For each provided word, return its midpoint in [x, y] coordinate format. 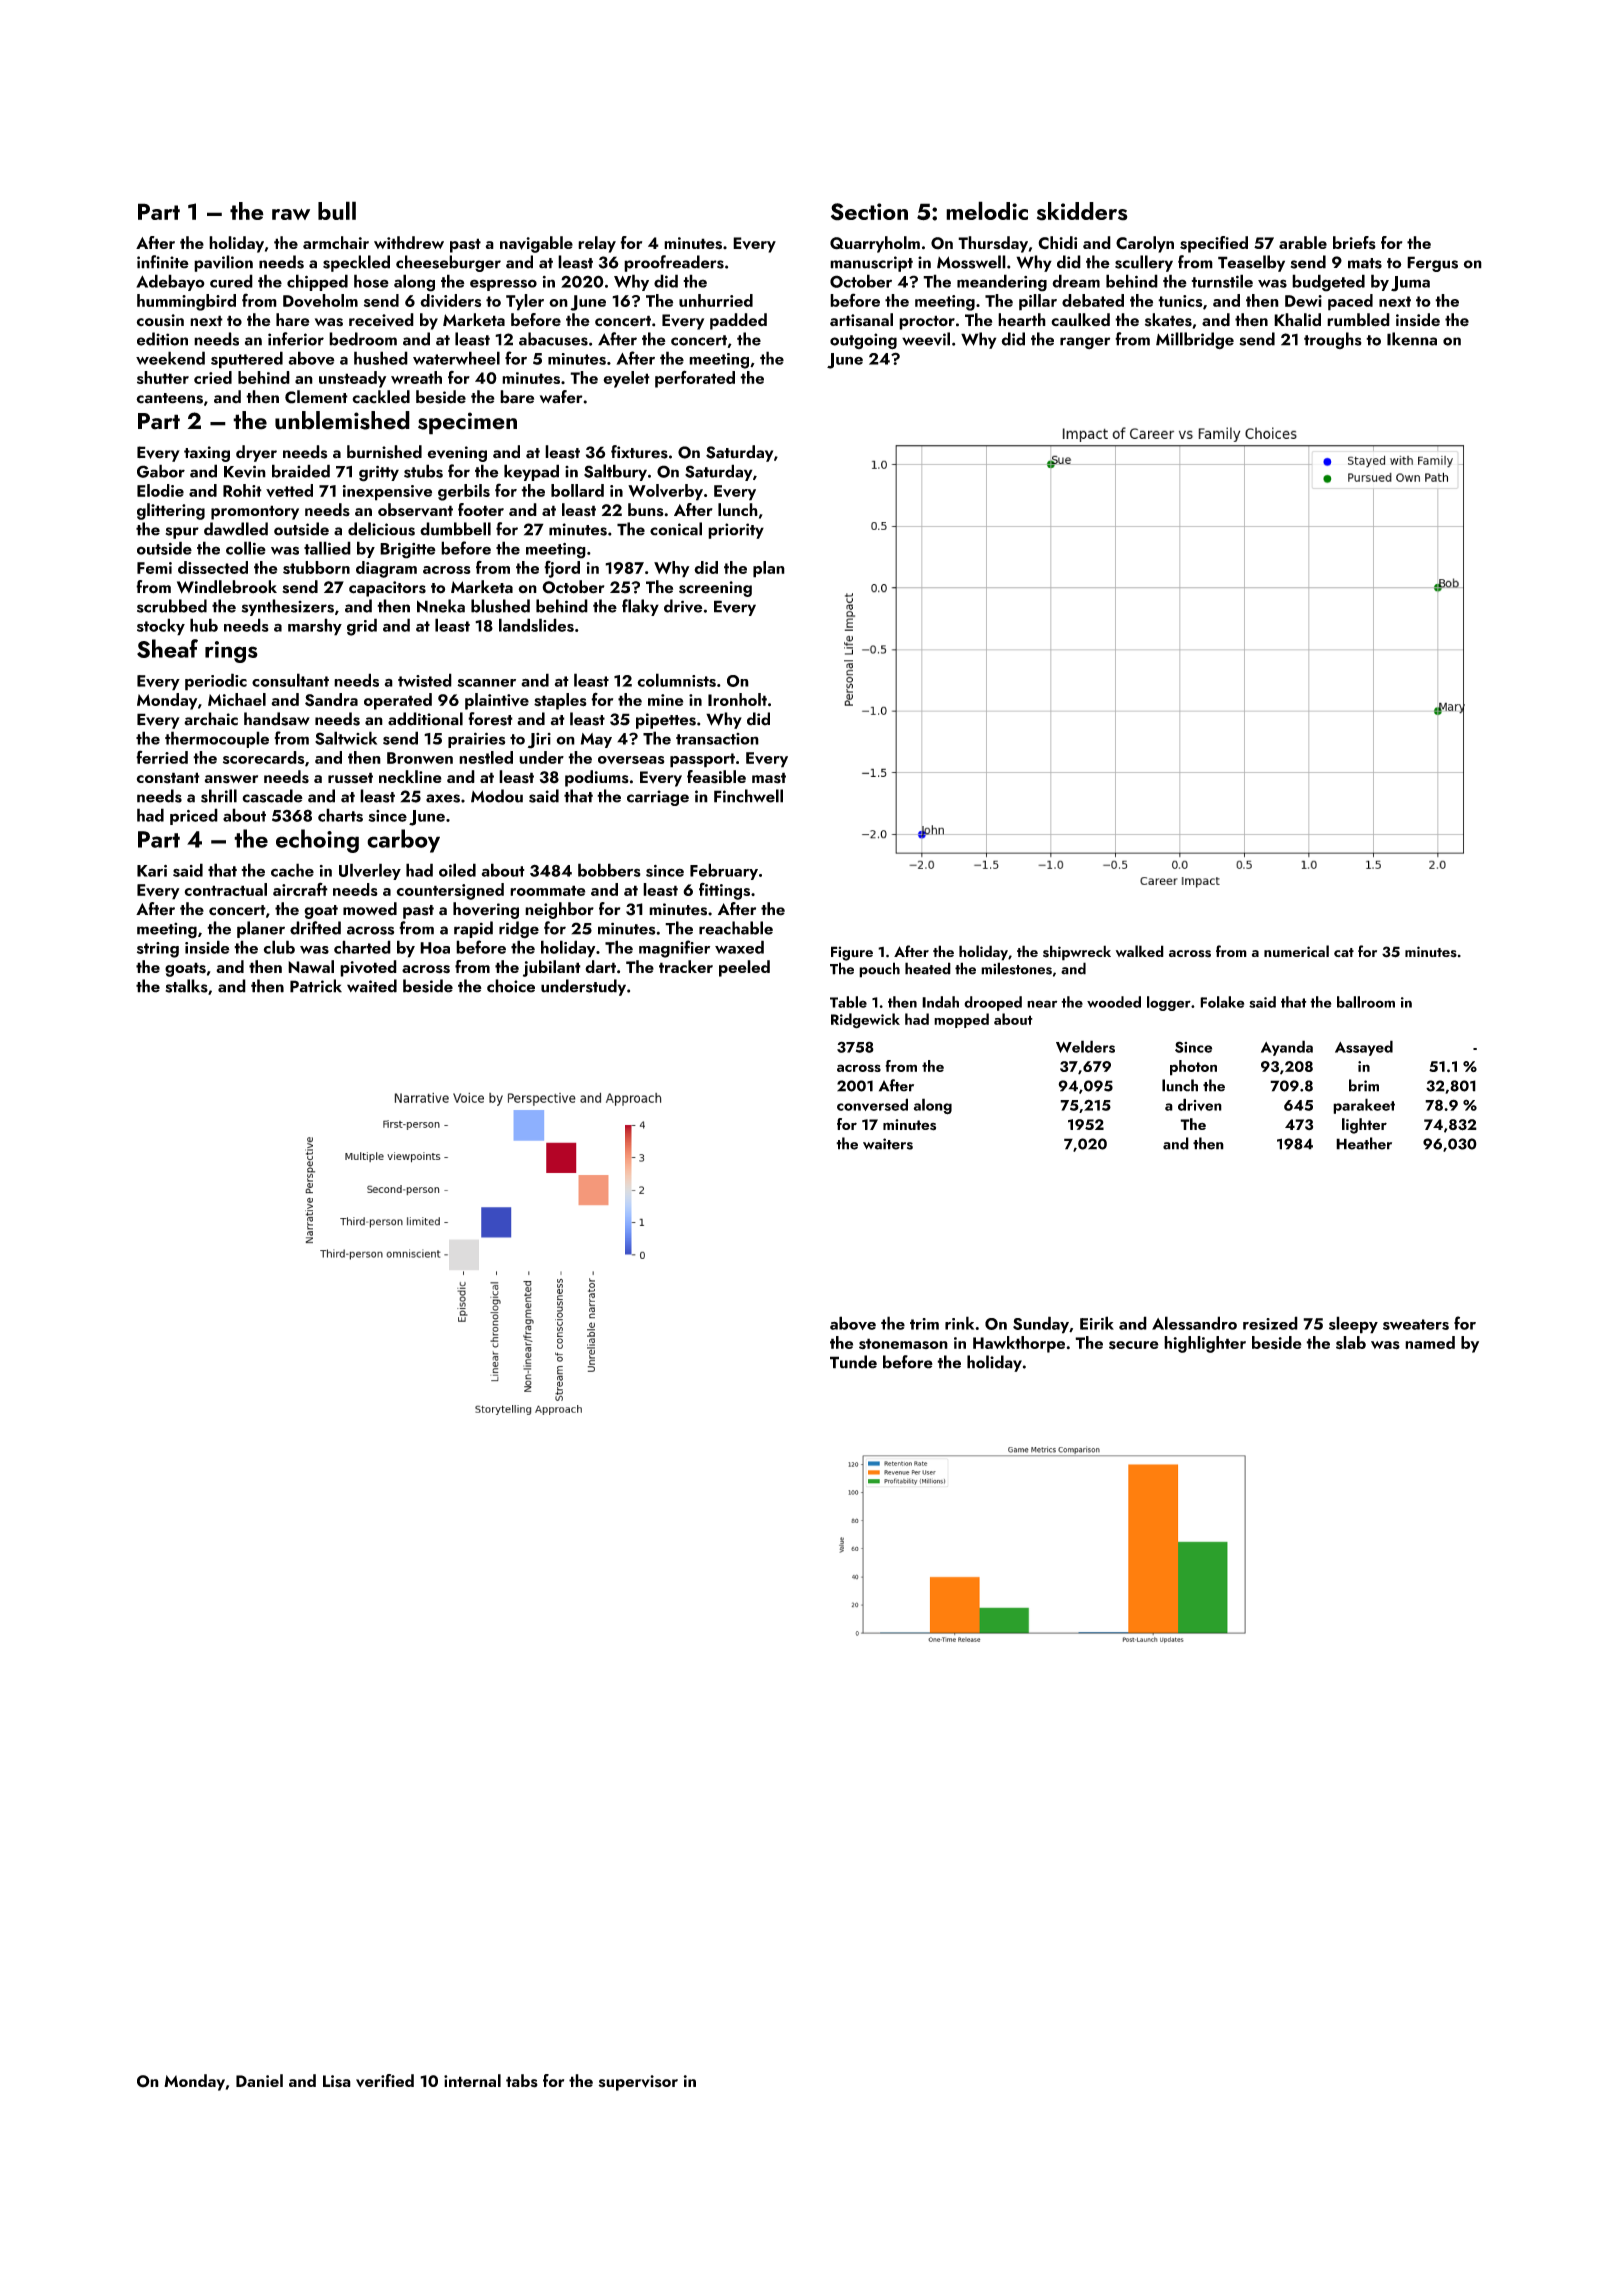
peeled [744, 968]
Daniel [259, 2080]
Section [869, 212]
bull [337, 210]
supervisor [638, 2083]
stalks [186, 986]
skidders [1082, 211]
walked [1140, 951]
